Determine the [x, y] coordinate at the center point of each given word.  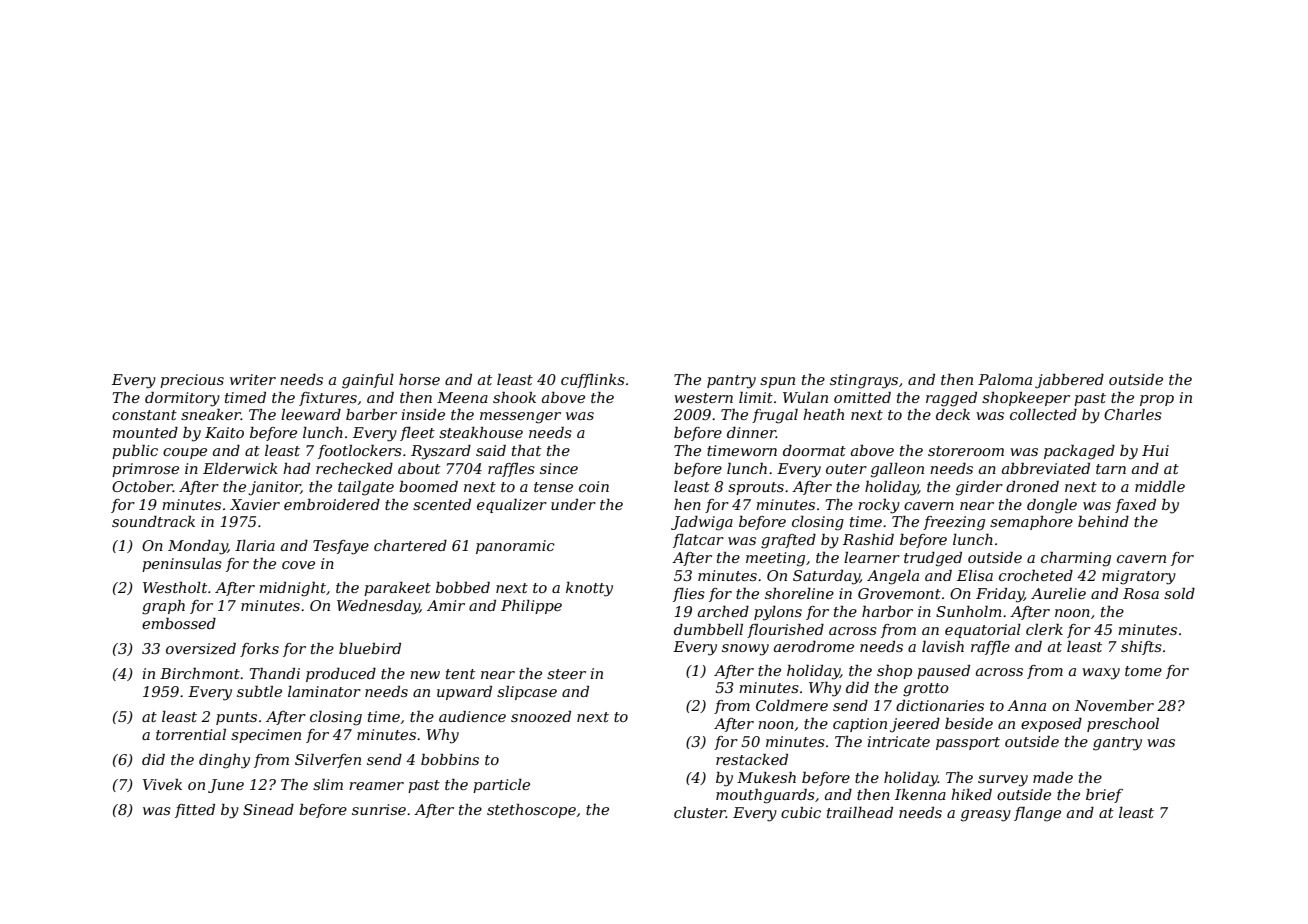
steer [566, 674]
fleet [417, 434]
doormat [814, 450]
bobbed [463, 587]
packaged [1079, 452]
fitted [195, 811]
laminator [324, 691]
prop [1157, 400]
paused [943, 672]
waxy [1101, 674]
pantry [731, 382]
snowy [745, 650]
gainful [368, 381]
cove [298, 565]
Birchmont [200, 673]
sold [1179, 593]
